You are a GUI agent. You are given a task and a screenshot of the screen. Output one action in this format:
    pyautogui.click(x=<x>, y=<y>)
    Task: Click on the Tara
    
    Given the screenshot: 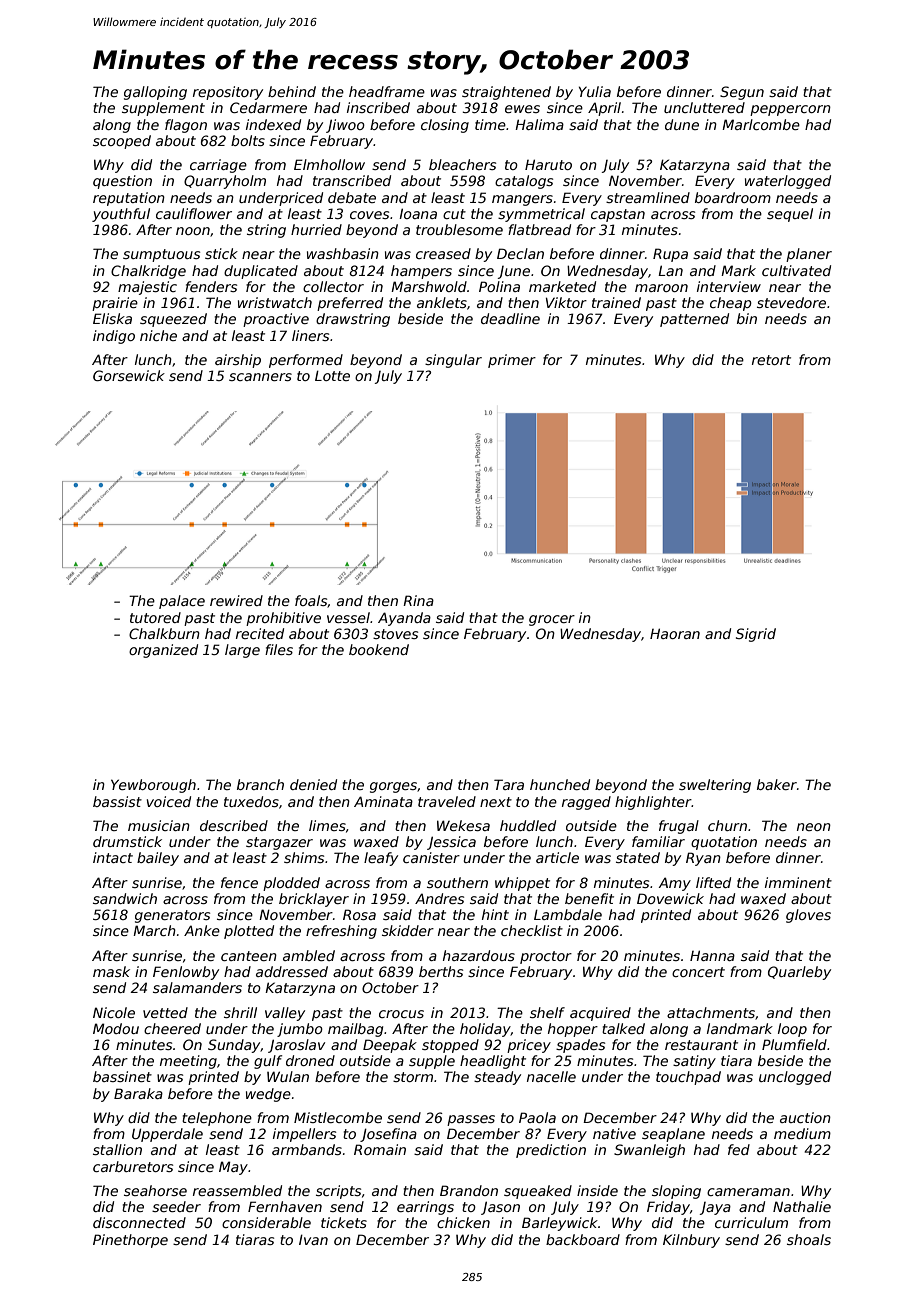 What is the action you would take?
    pyautogui.click(x=509, y=784)
